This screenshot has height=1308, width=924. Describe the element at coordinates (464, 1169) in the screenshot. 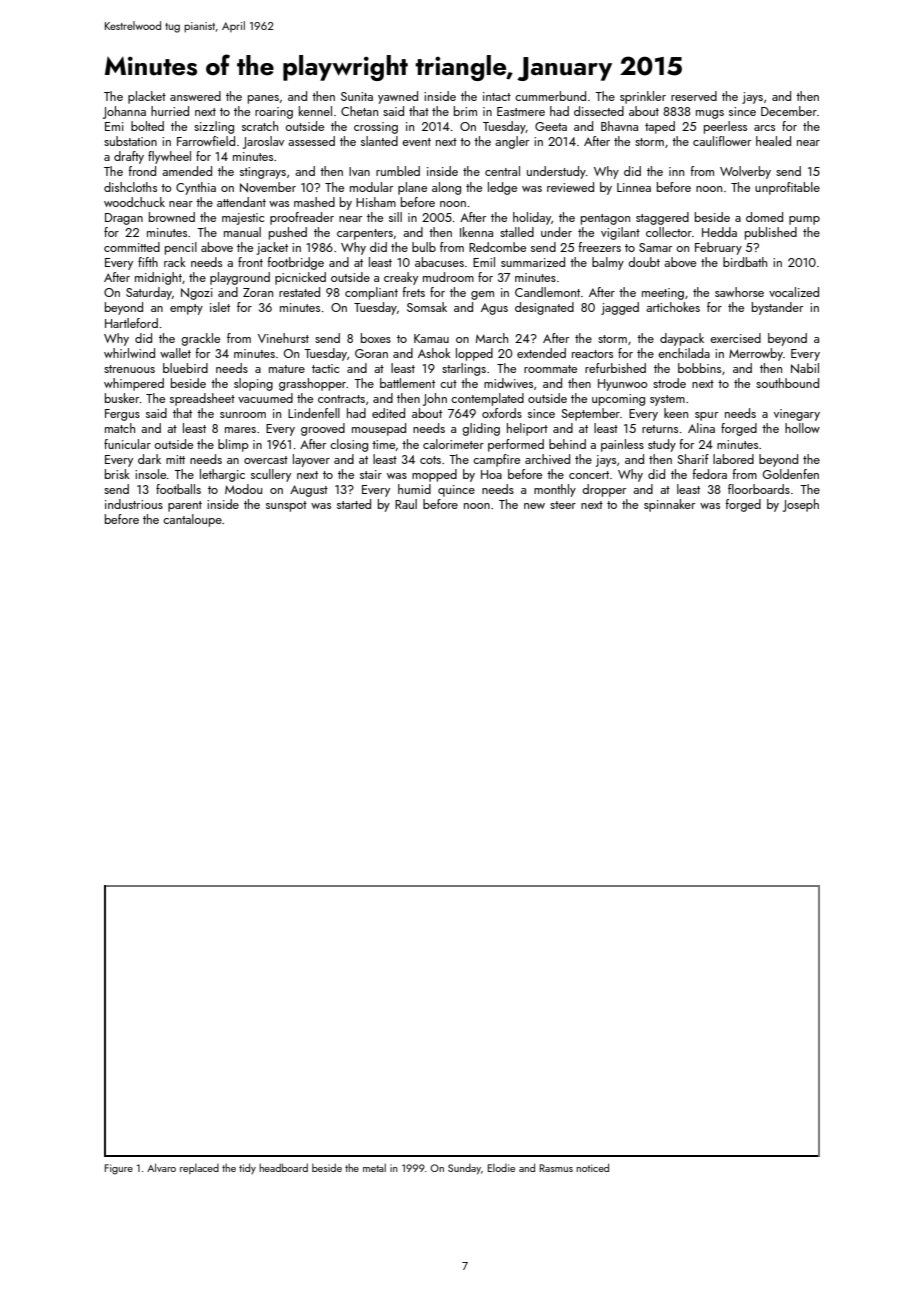

I see `Sunday` at that location.
